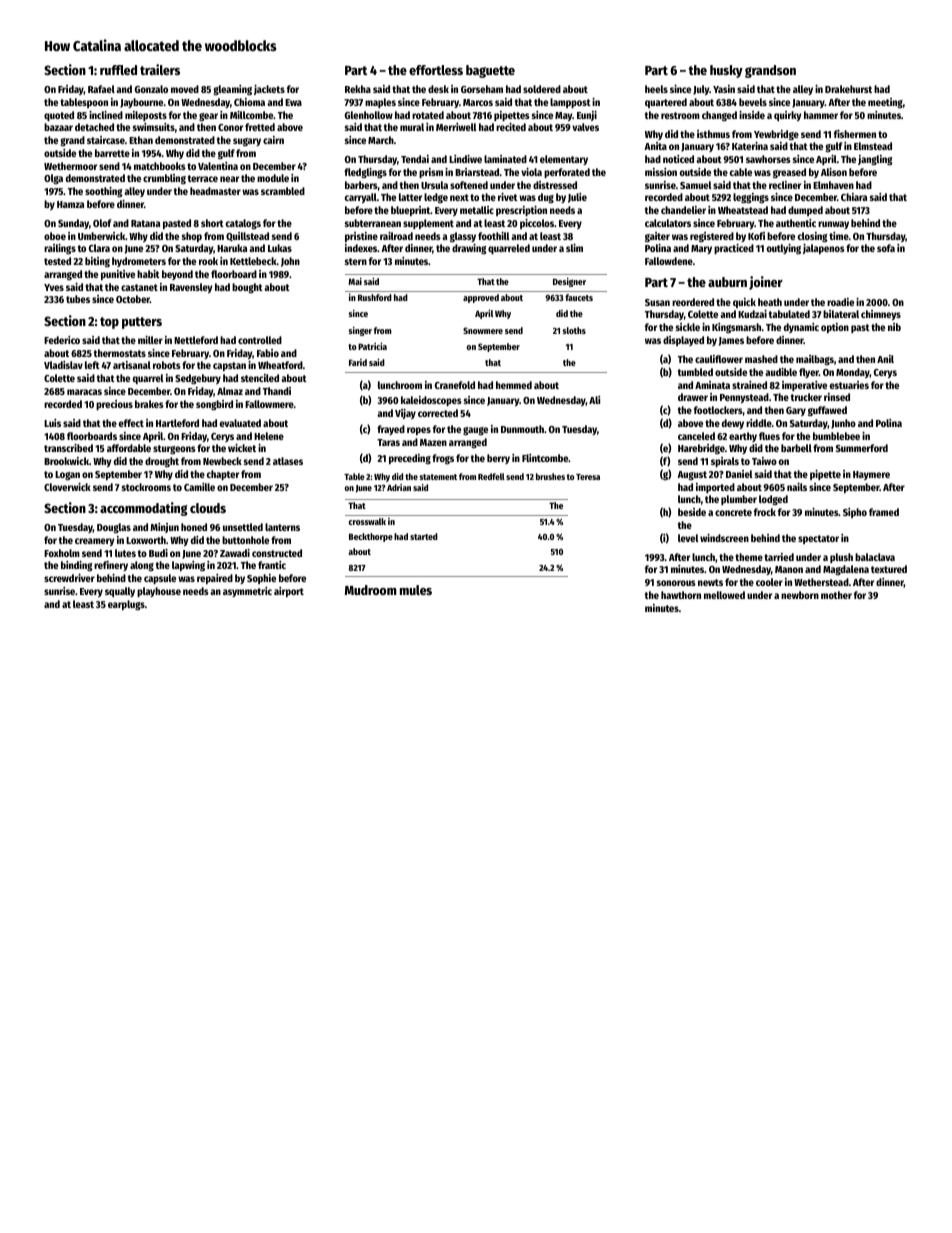 This document has width=952, height=1233. Describe the element at coordinates (356, 261) in the document. I see `stern` at that location.
